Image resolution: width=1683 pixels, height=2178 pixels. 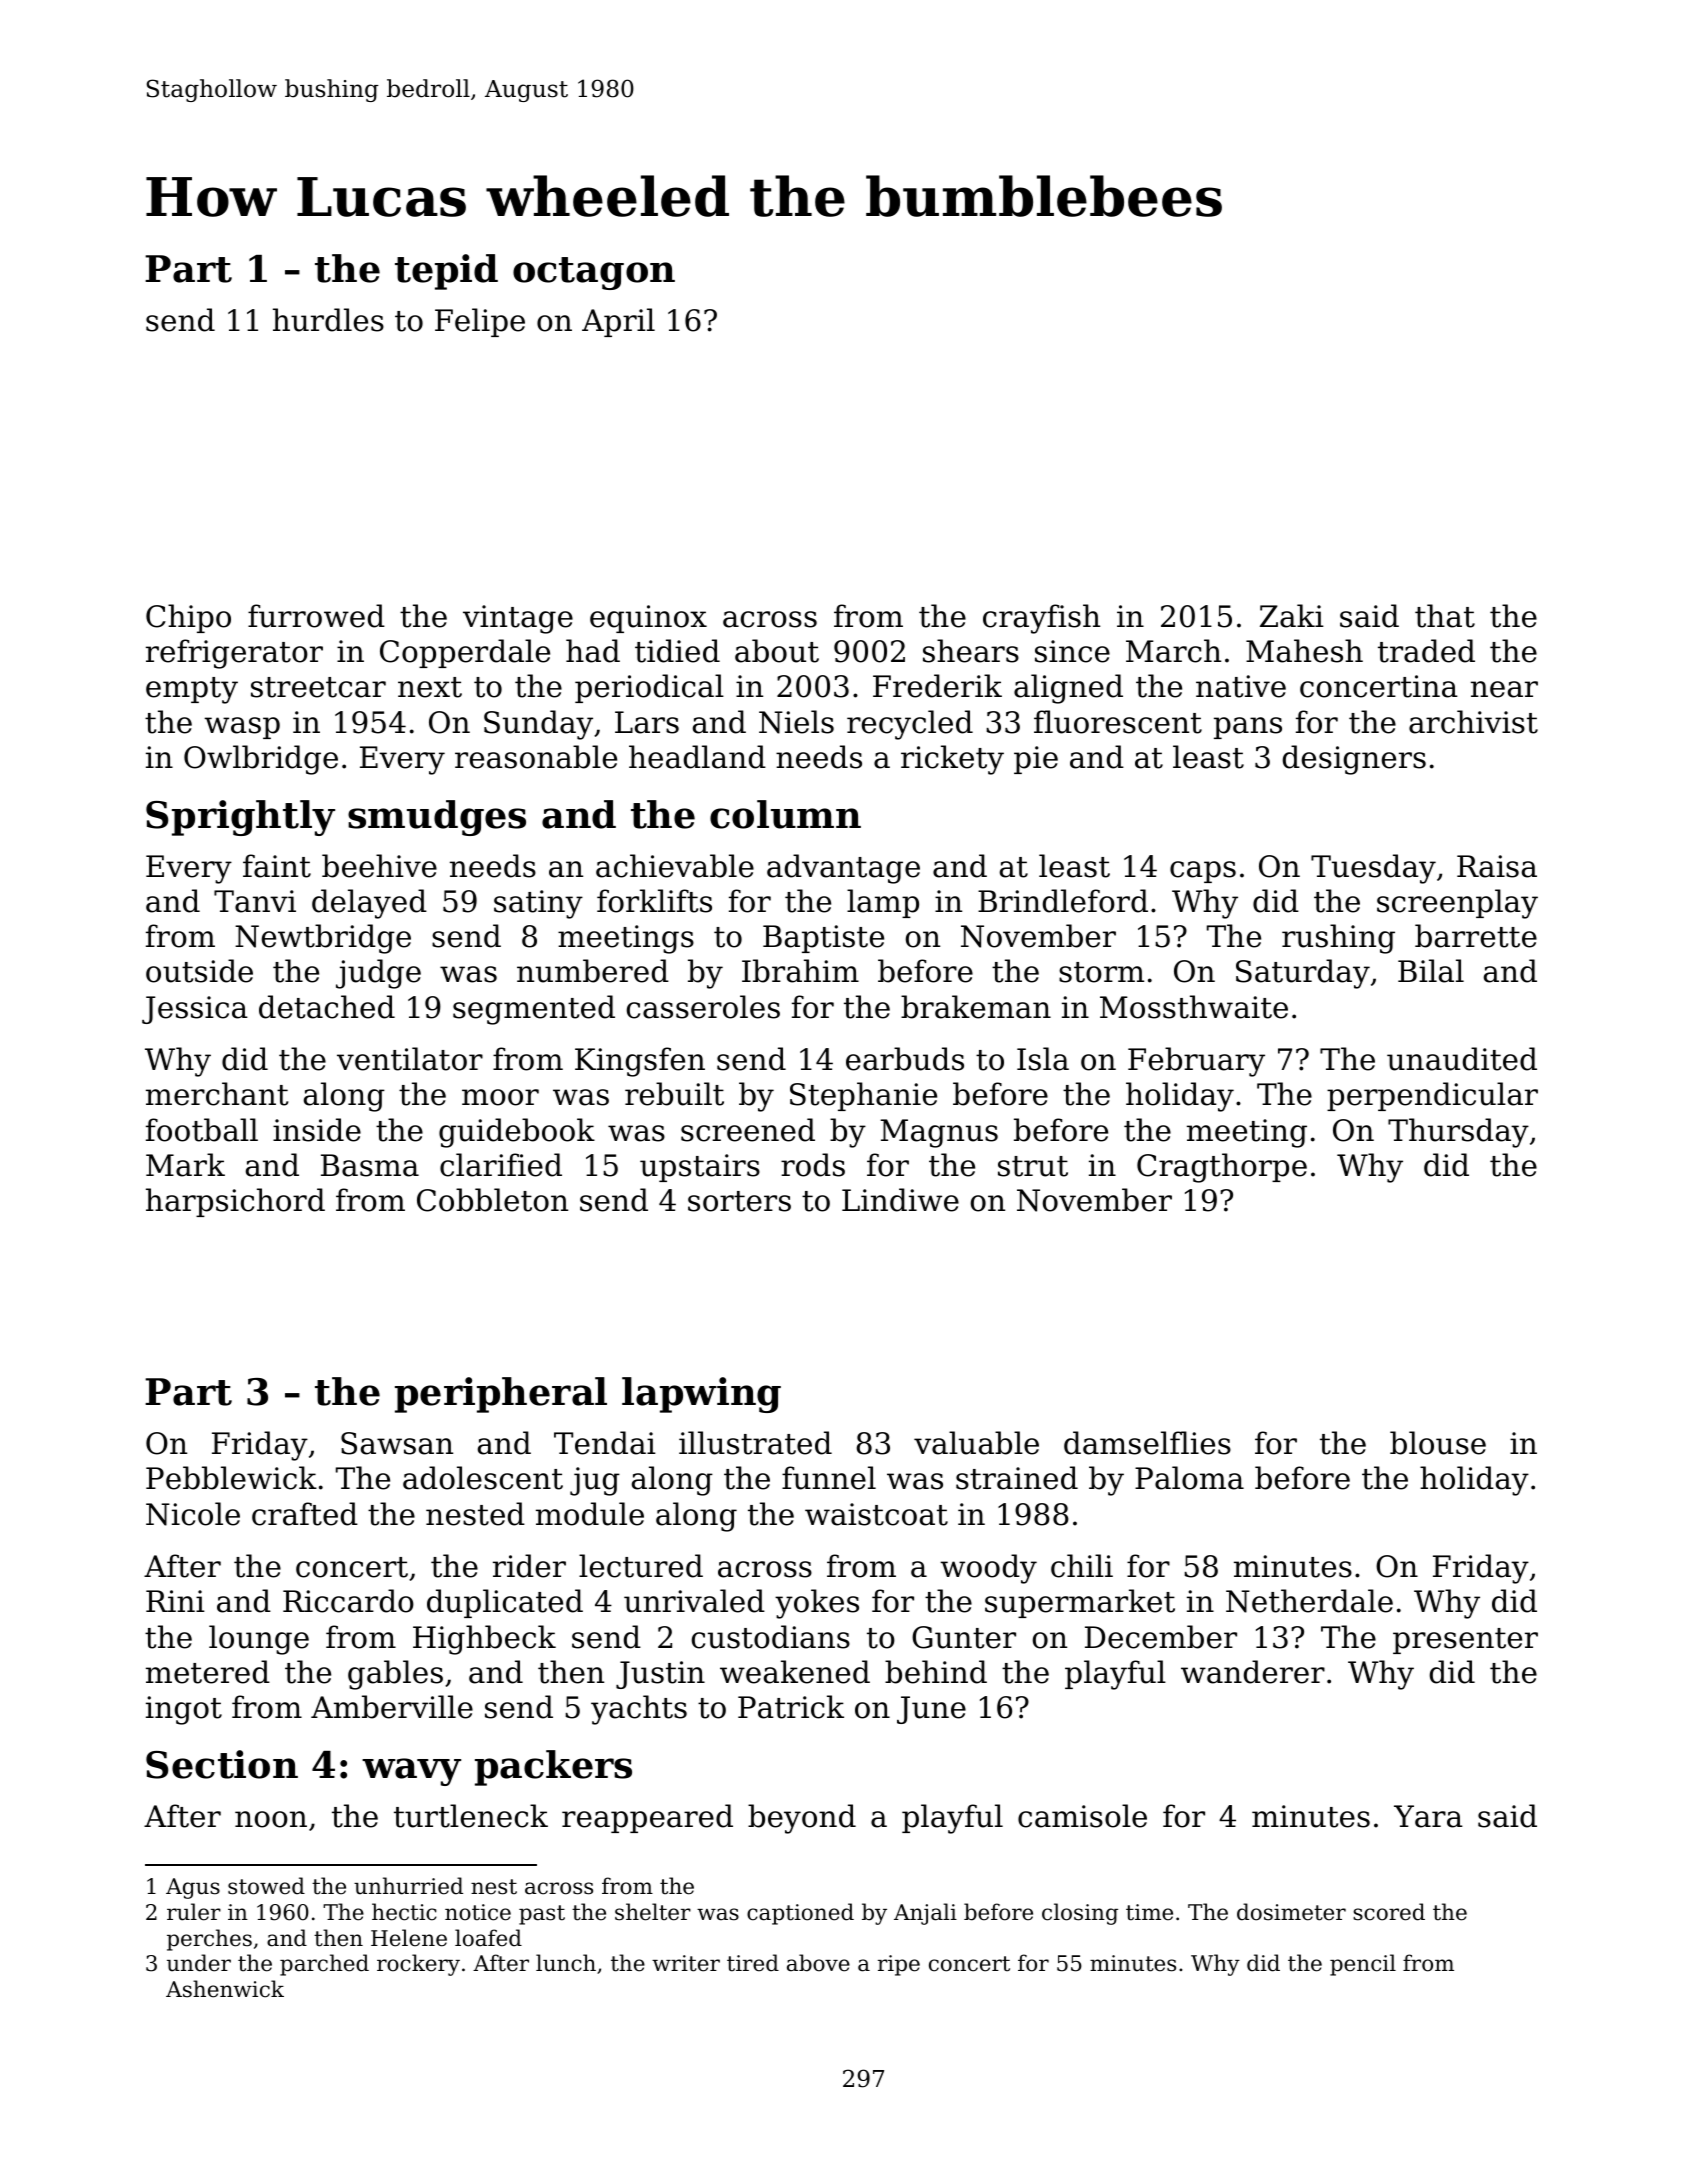 What do you see at coordinates (594, 273) in the screenshot?
I see `octagon` at bounding box center [594, 273].
